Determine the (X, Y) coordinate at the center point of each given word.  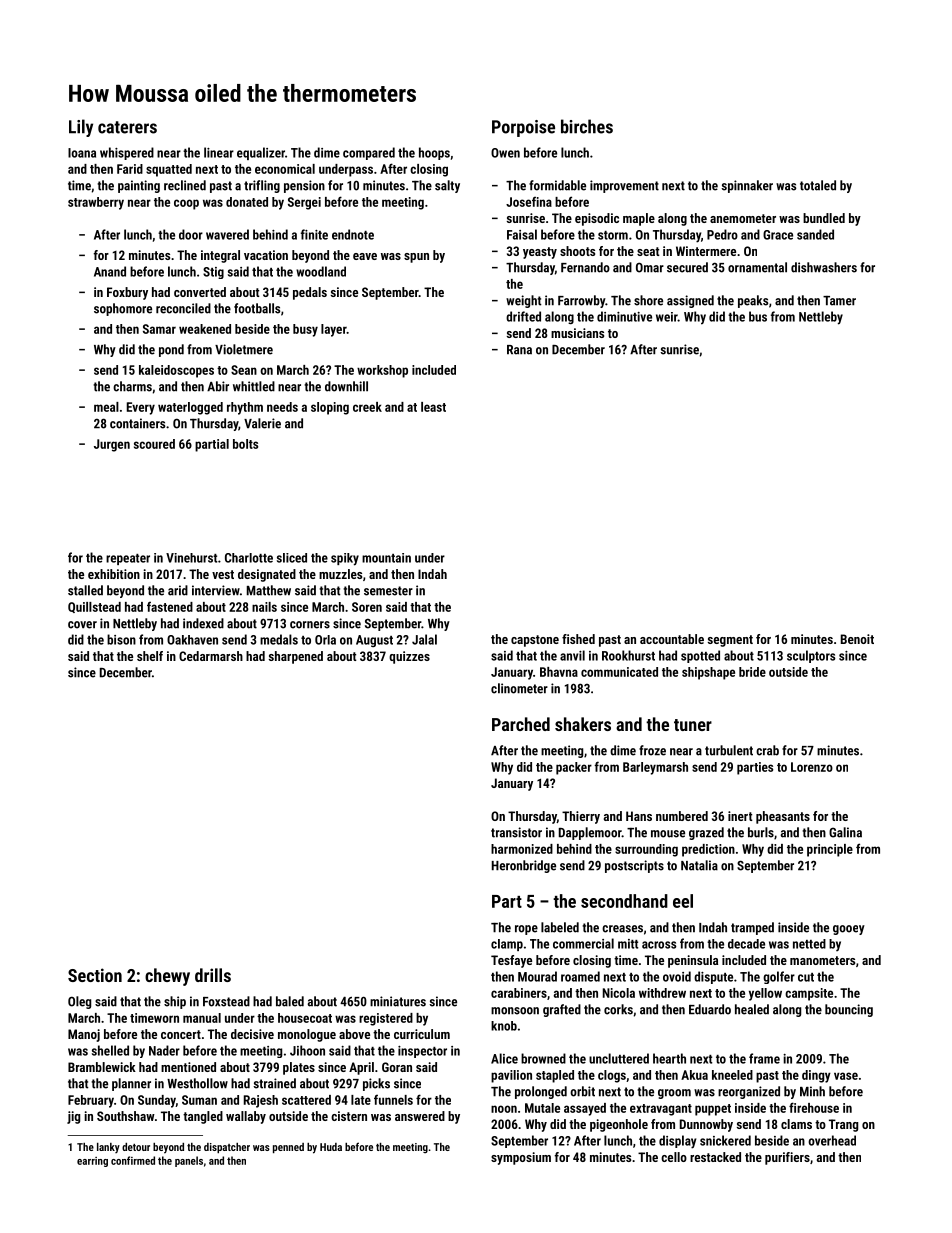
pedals (310, 293)
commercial (583, 943)
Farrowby (581, 301)
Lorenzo (812, 767)
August (374, 641)
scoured (154, 444)
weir (667, 317)
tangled (203, 1117)
